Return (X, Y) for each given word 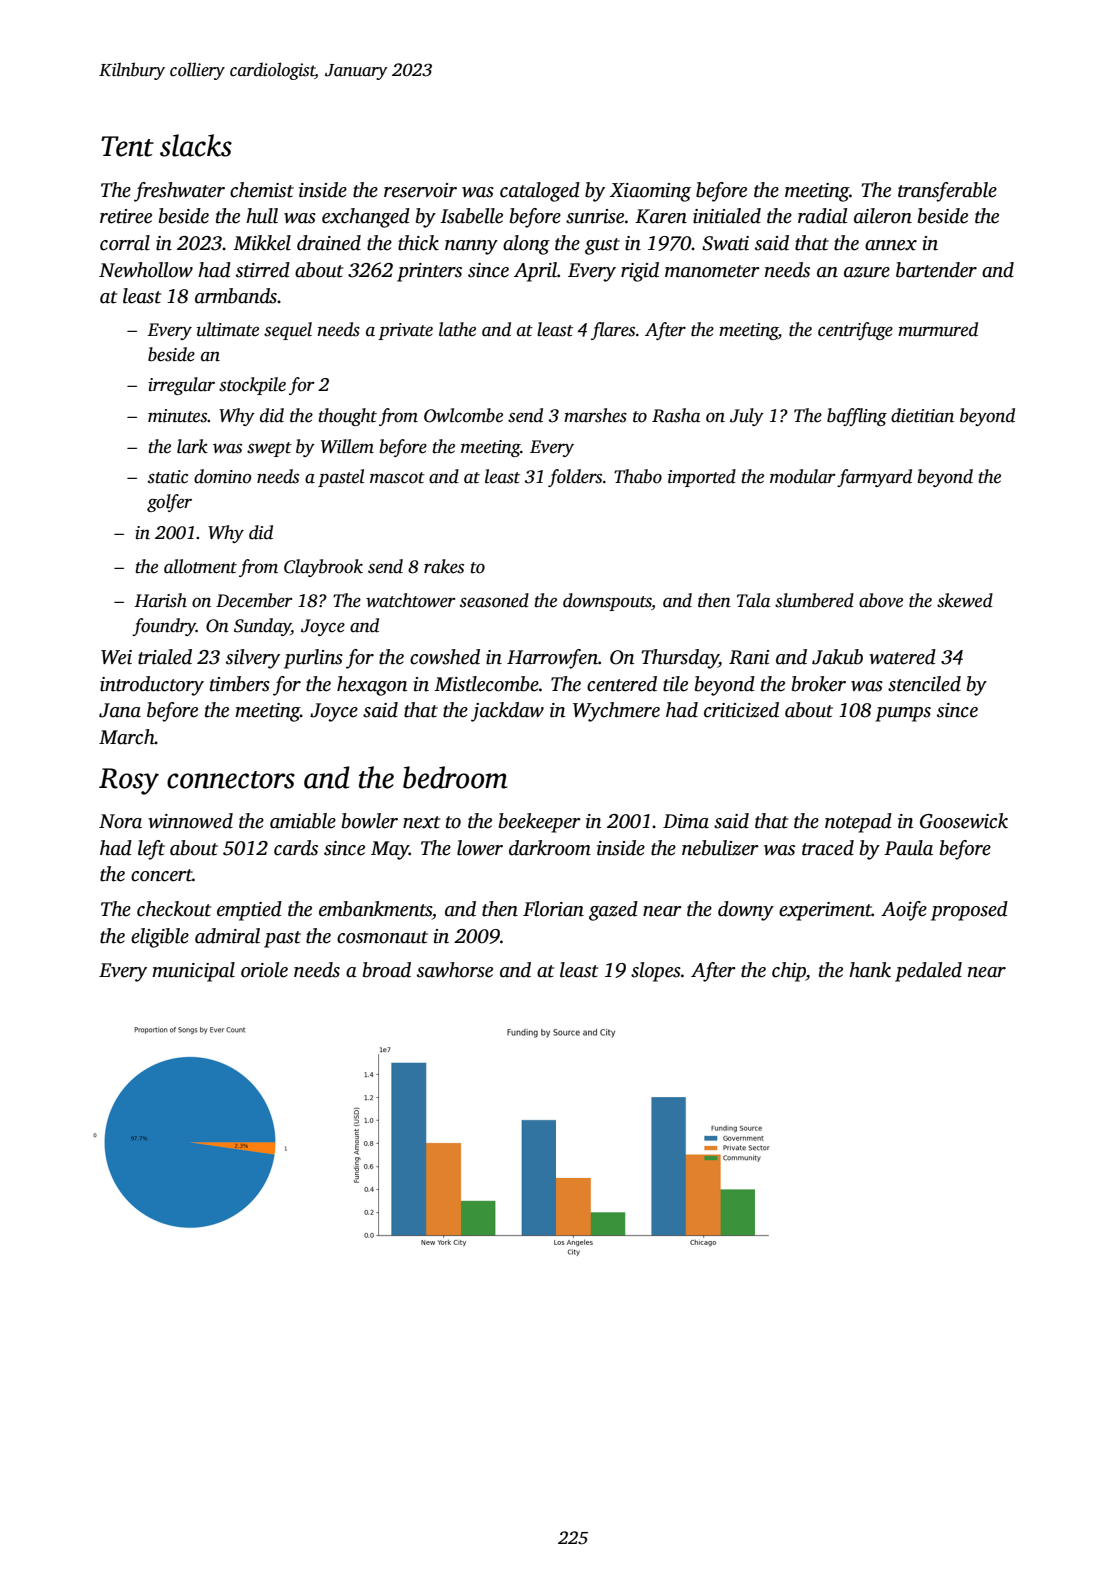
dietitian (922, 415)
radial (823, 216)
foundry (164, 627)
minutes (178, 416)
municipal (193, 972)
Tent (127, 146)
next (421, 822)
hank (870, 970)
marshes (595, 415)
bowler (370, 821)
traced (828, 848)
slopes (656, 972)
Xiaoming (650, 192)
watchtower (410, 600)
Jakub (837, 657)
